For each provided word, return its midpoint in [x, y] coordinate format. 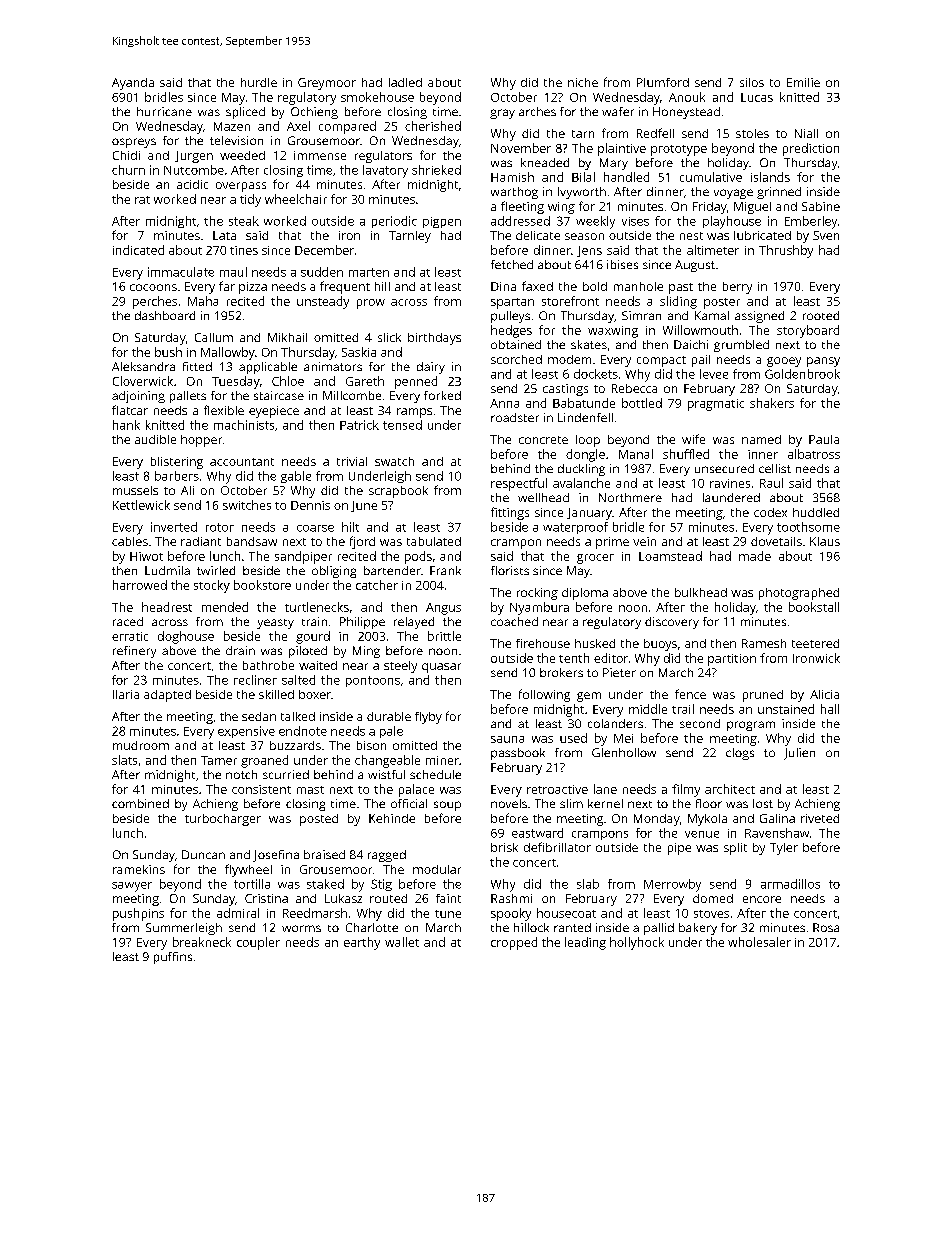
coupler [258, 943]
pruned [763, 696]
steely [400, 667]
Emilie [803, 82]
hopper [201, 441]
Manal [636, 454]
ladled [405, 82]
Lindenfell [585, 417]
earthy [362, 943]
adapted [167, 696]
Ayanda [133, 84]
